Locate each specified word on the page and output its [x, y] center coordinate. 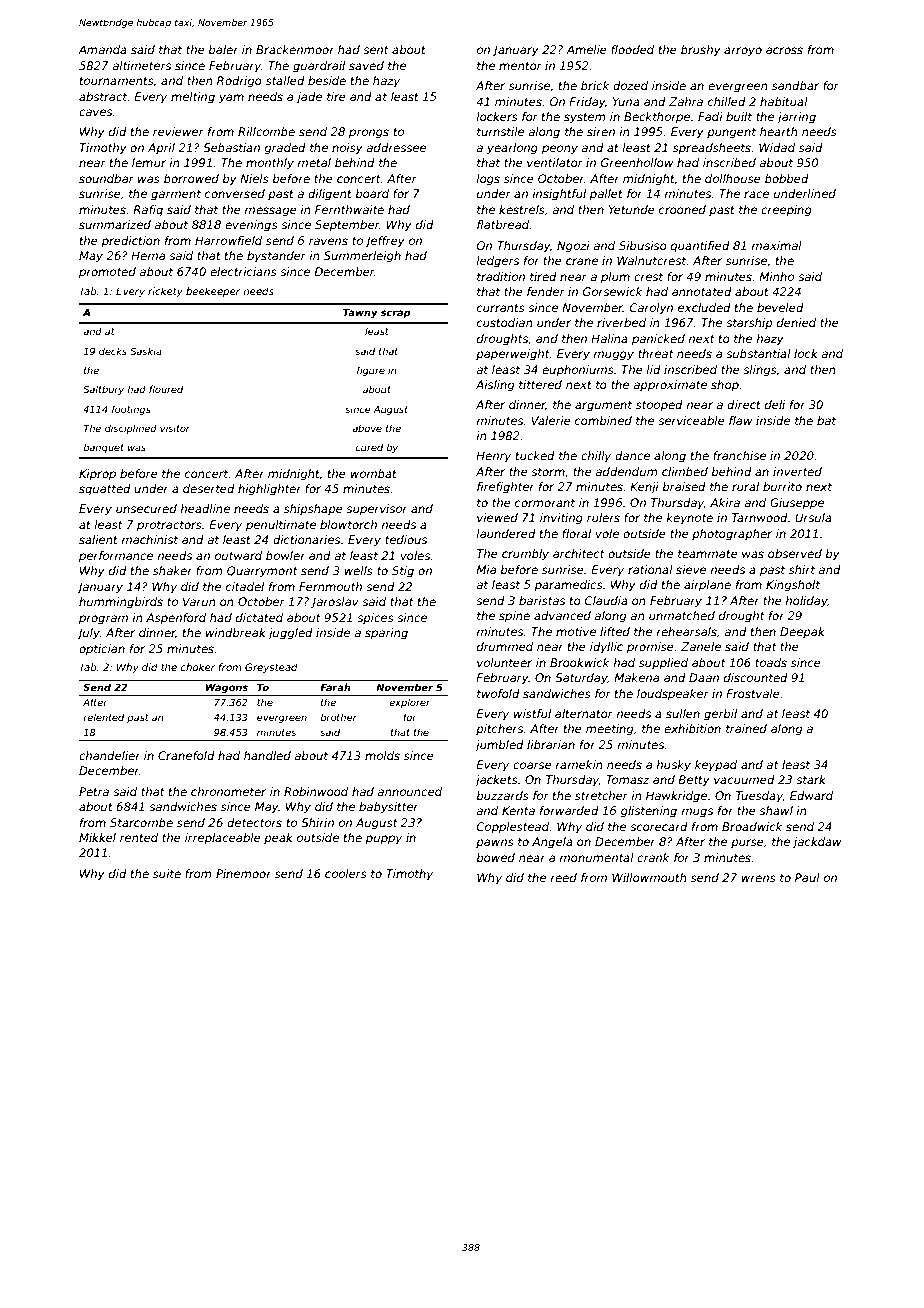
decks [113, 351]
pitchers [499, 730]
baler [224, 49]
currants [501, 308]
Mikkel [97, 837]
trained [746, 728]
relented [103, 717]
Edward [811, 795]
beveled [780, 307]
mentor [520, 66]
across [784, 50]
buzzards [503, 795]
